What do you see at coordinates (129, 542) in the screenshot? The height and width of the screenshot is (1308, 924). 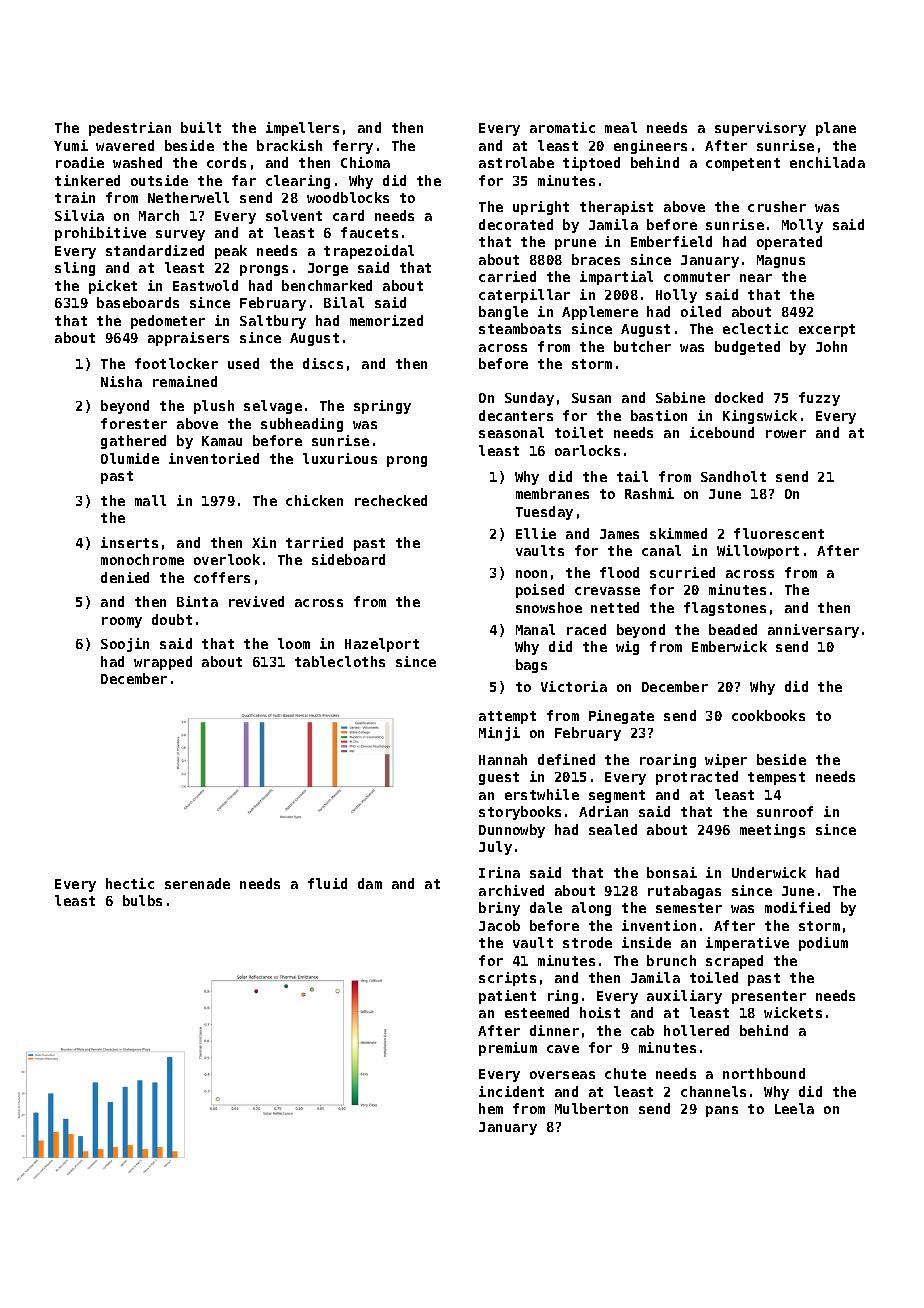 I see `inserts` at bounding box center [129, 542].
